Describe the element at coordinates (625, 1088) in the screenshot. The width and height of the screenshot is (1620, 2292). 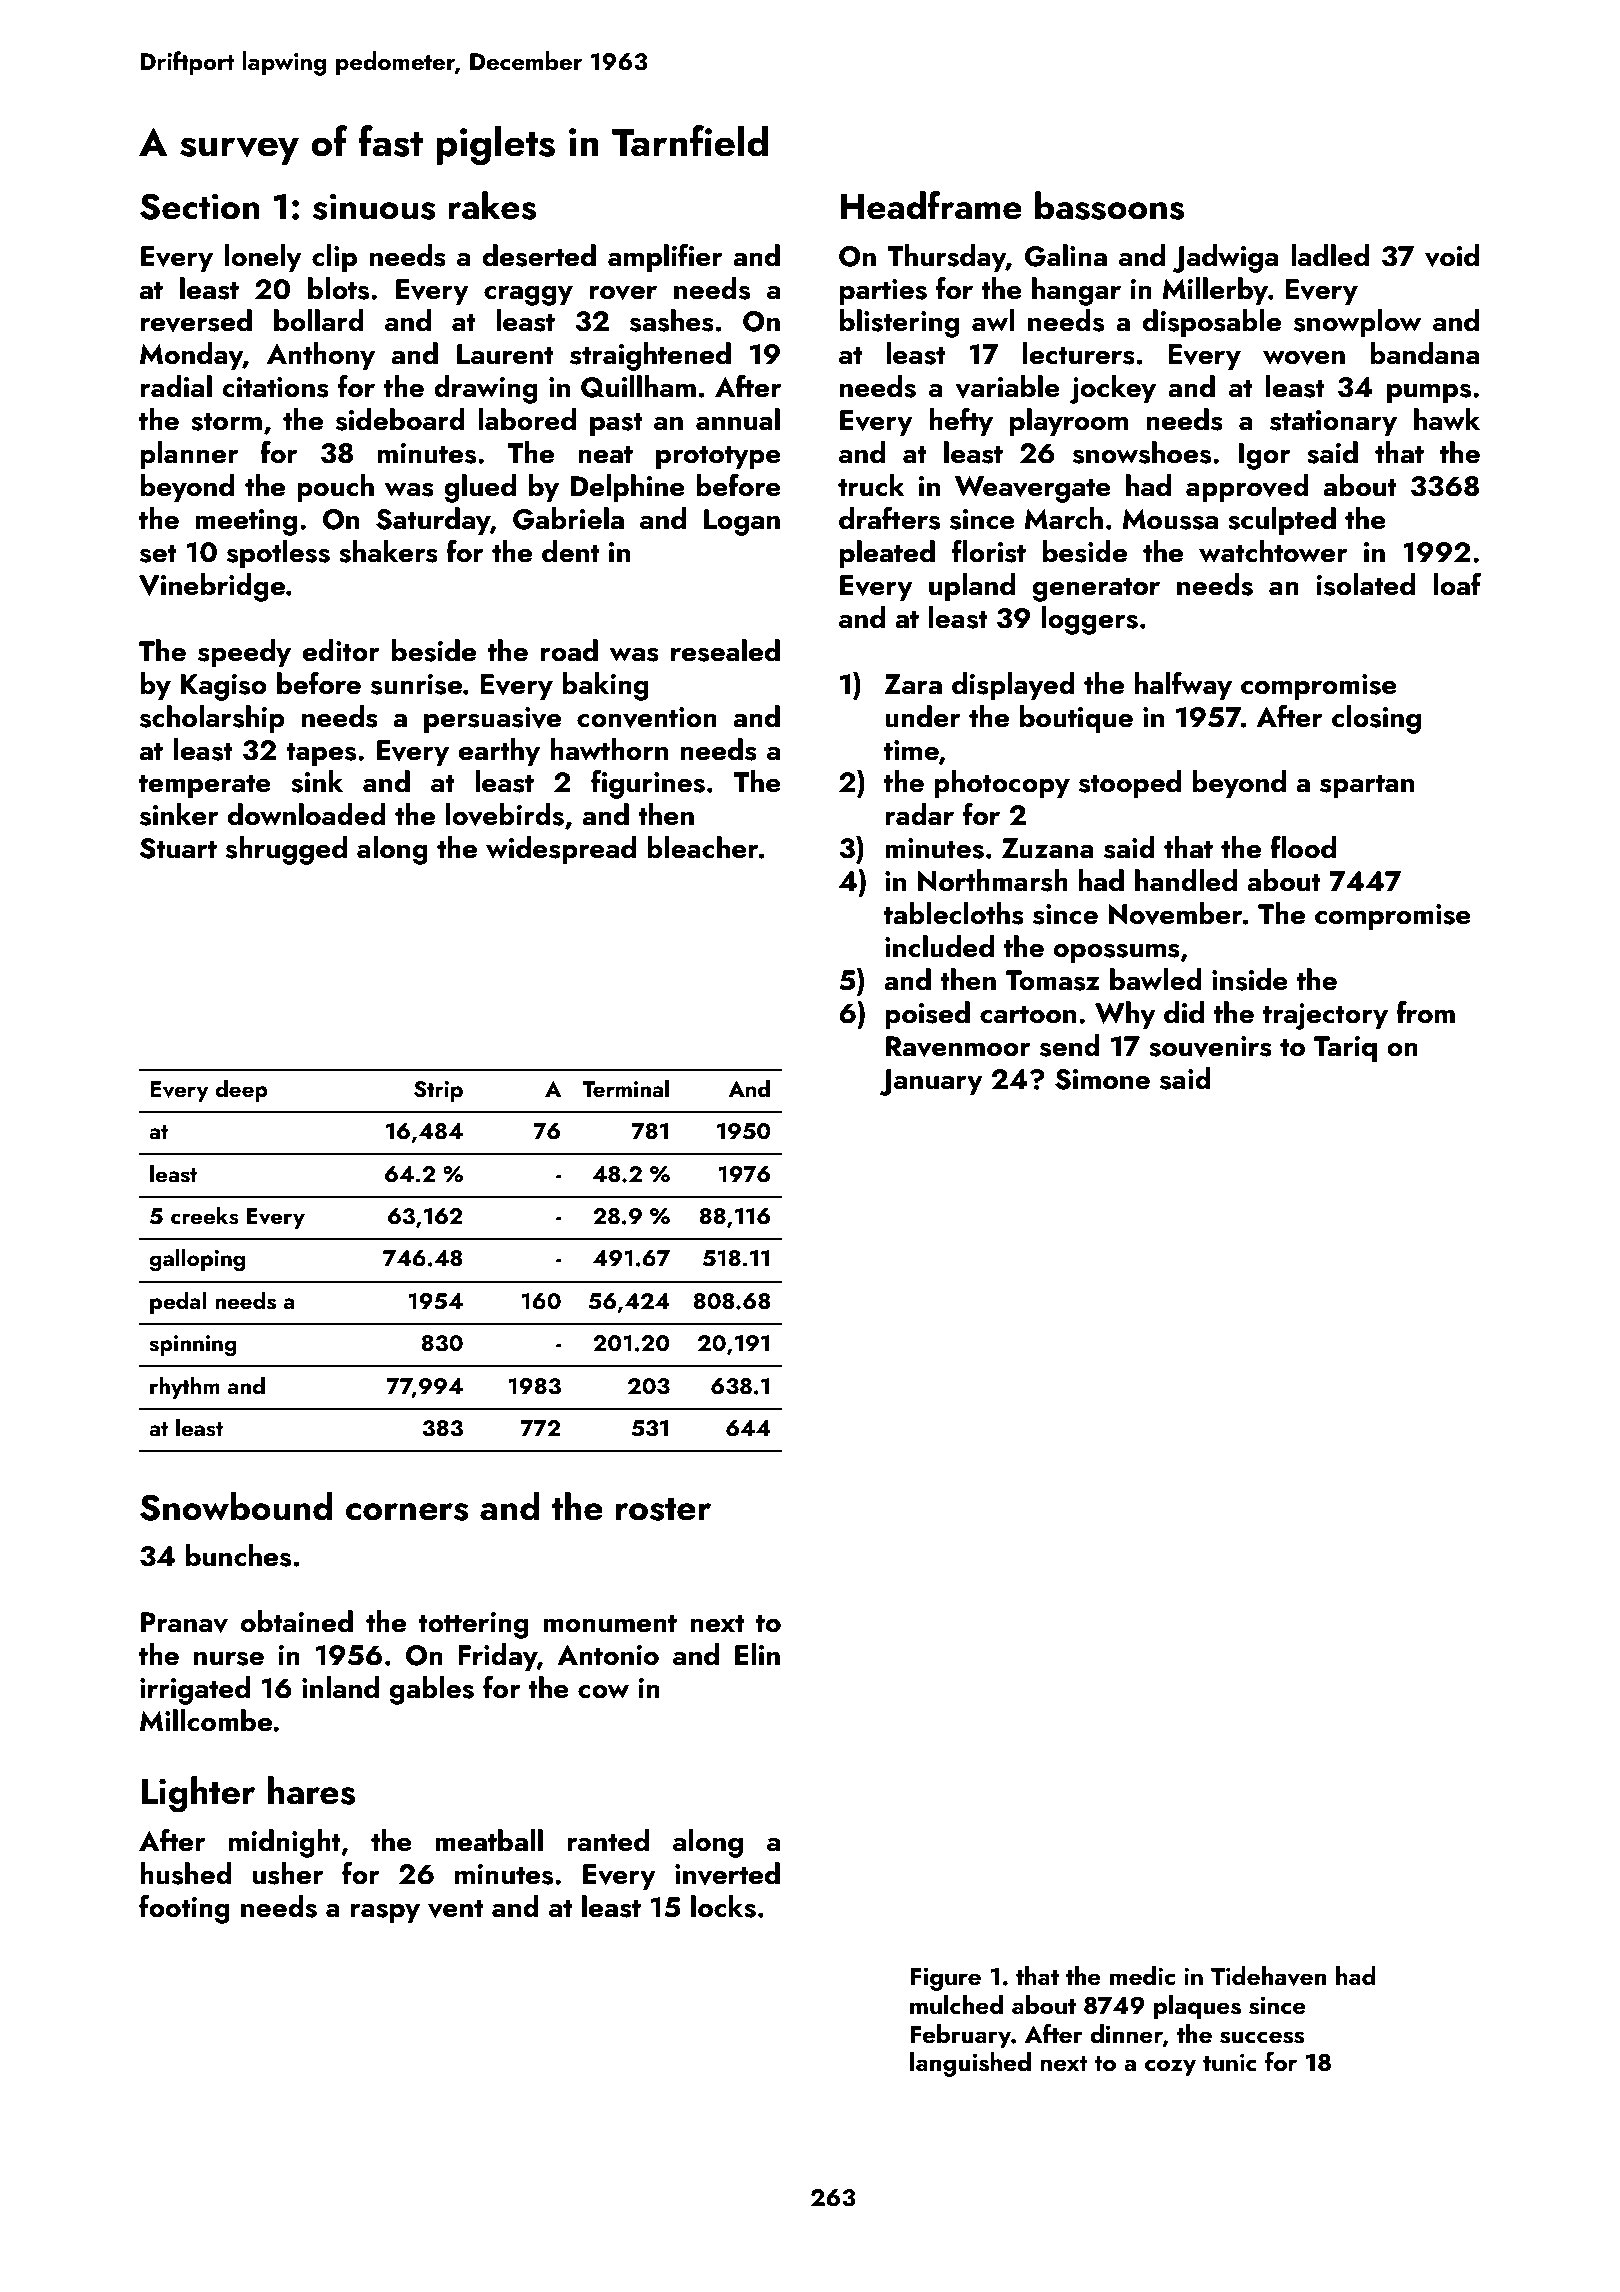
I see `Terminal` at that location.
